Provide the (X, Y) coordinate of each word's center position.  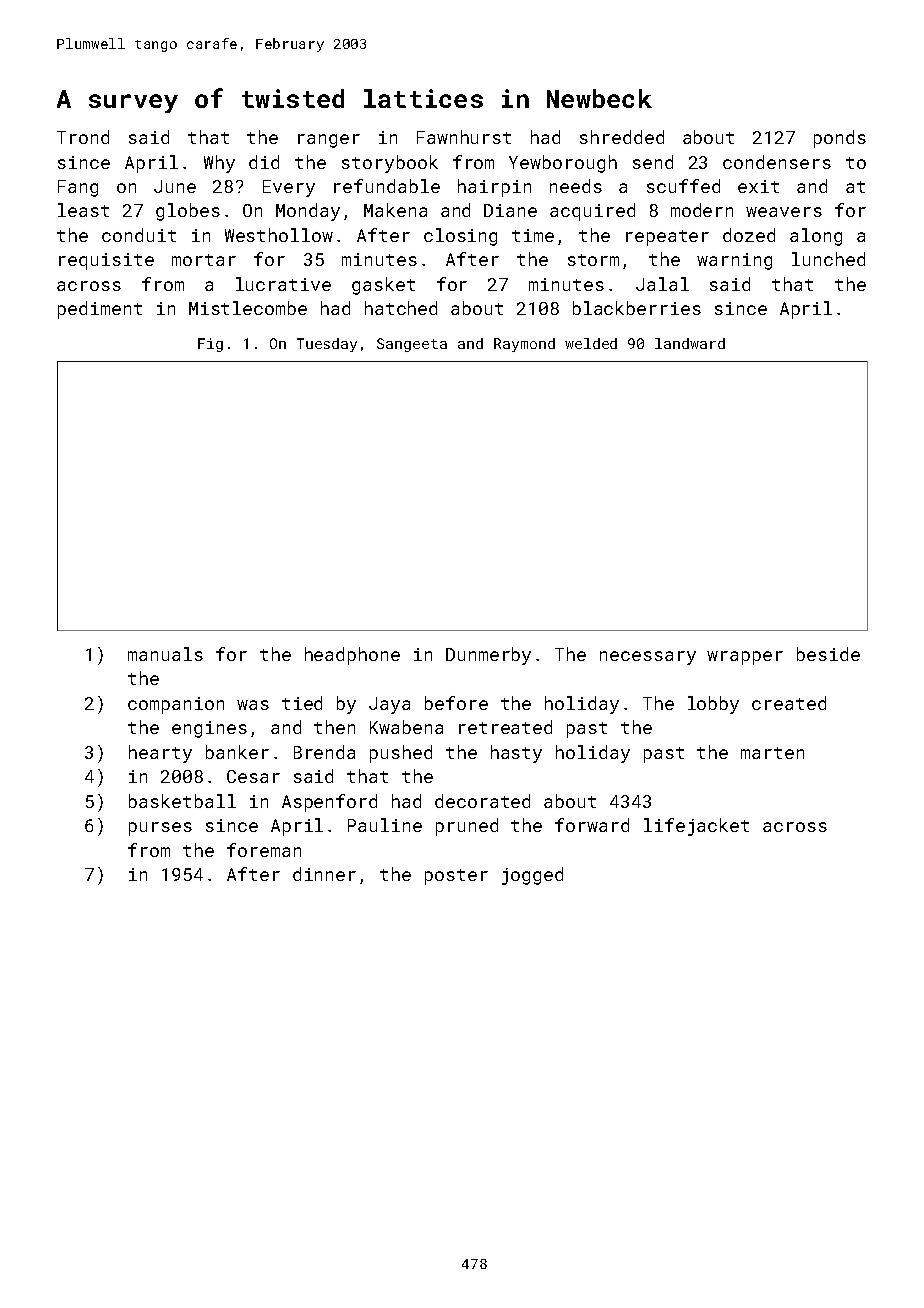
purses (160, 829)
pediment (100, 310)
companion (176, 705)
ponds (840, 139)
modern (702, 210)
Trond (83, 137)
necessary (648, 658)
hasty (516, 754)
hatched (401, 308)
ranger (329, 141)
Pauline (385, 825)
